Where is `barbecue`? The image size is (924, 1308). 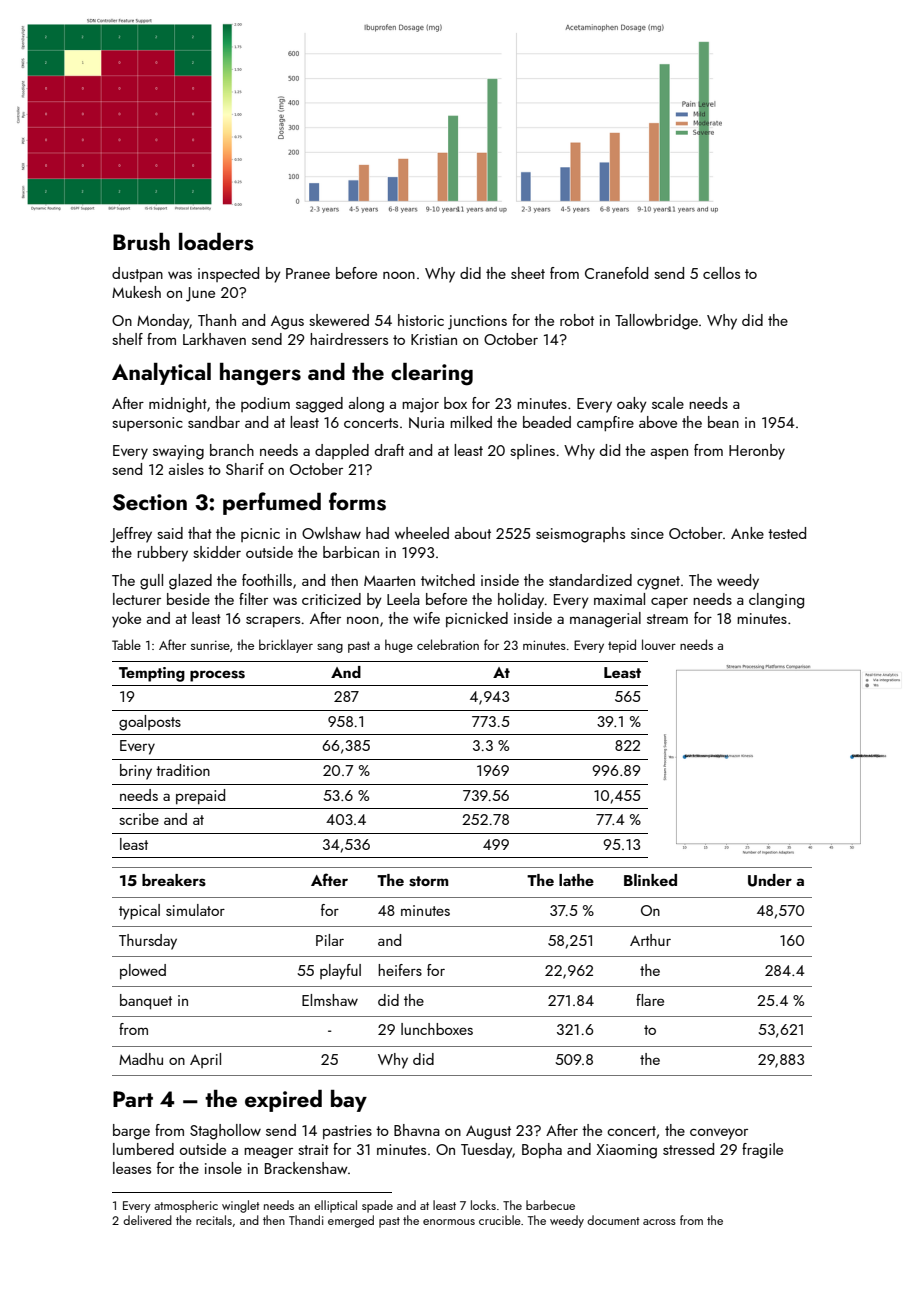
barbecue is located at coordinates (550, 1205).
